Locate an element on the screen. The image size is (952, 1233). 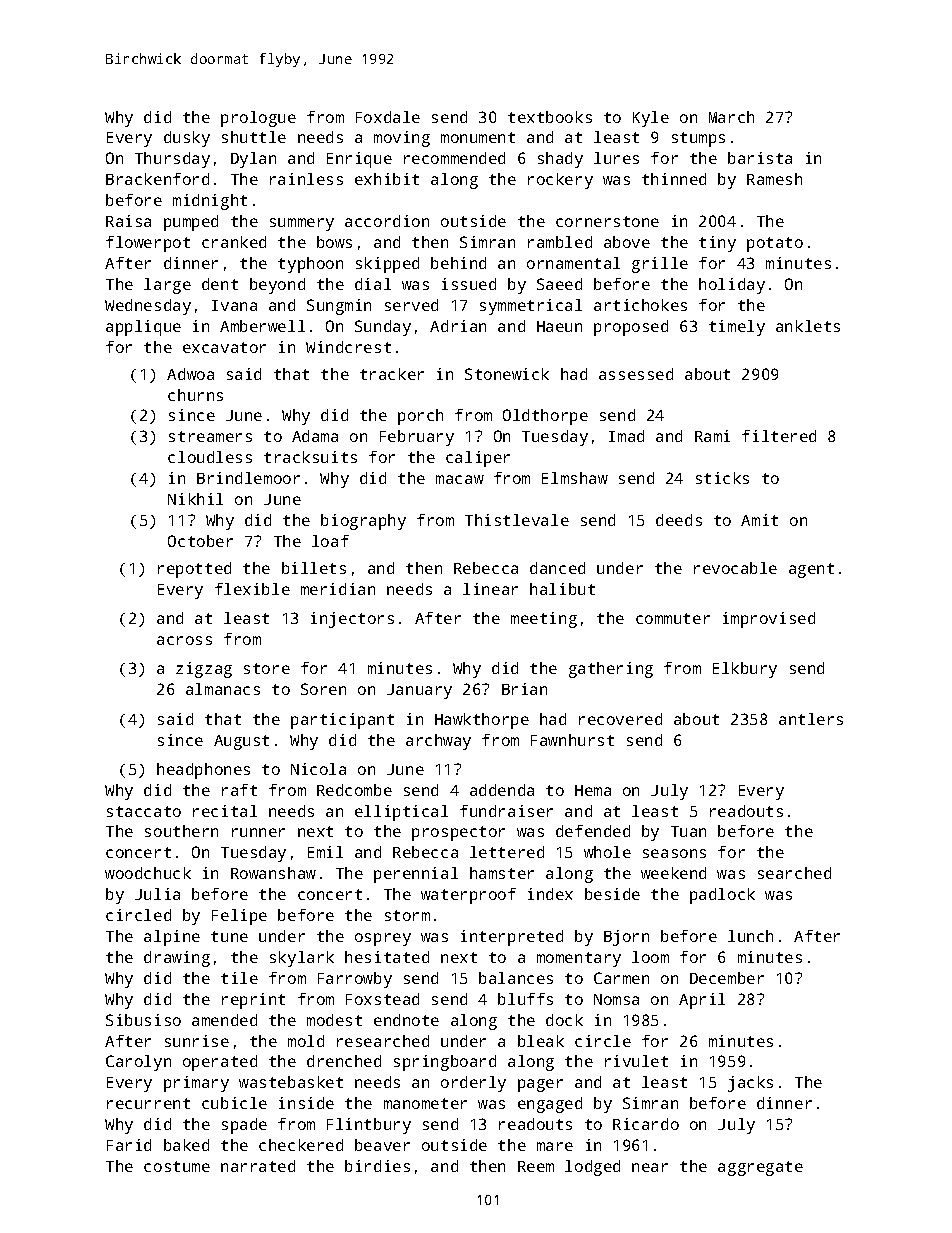
textbooks is located at coordinates (550, 117).
